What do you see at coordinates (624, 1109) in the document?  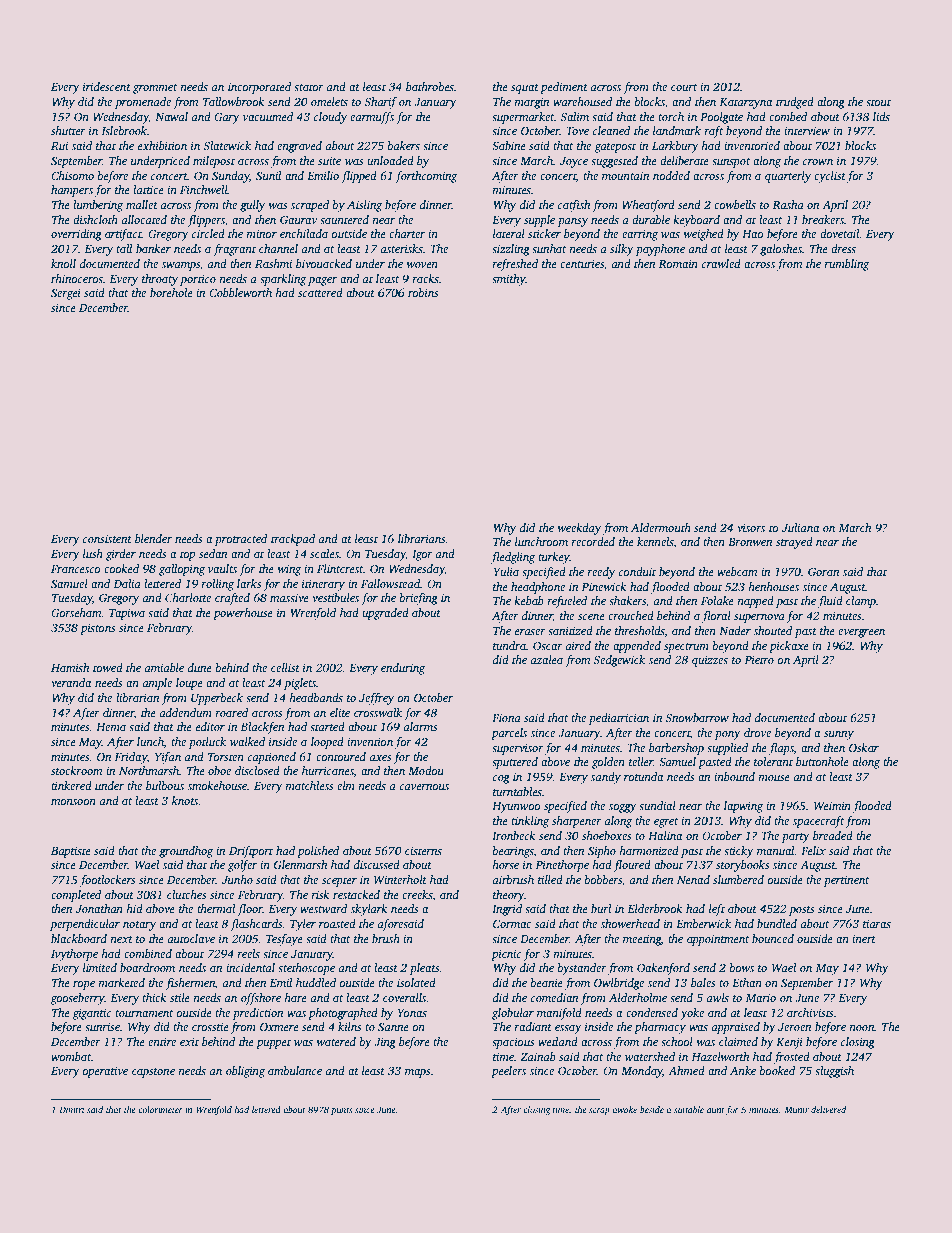 I see `awoke` at bounding box center [624, 1109].
